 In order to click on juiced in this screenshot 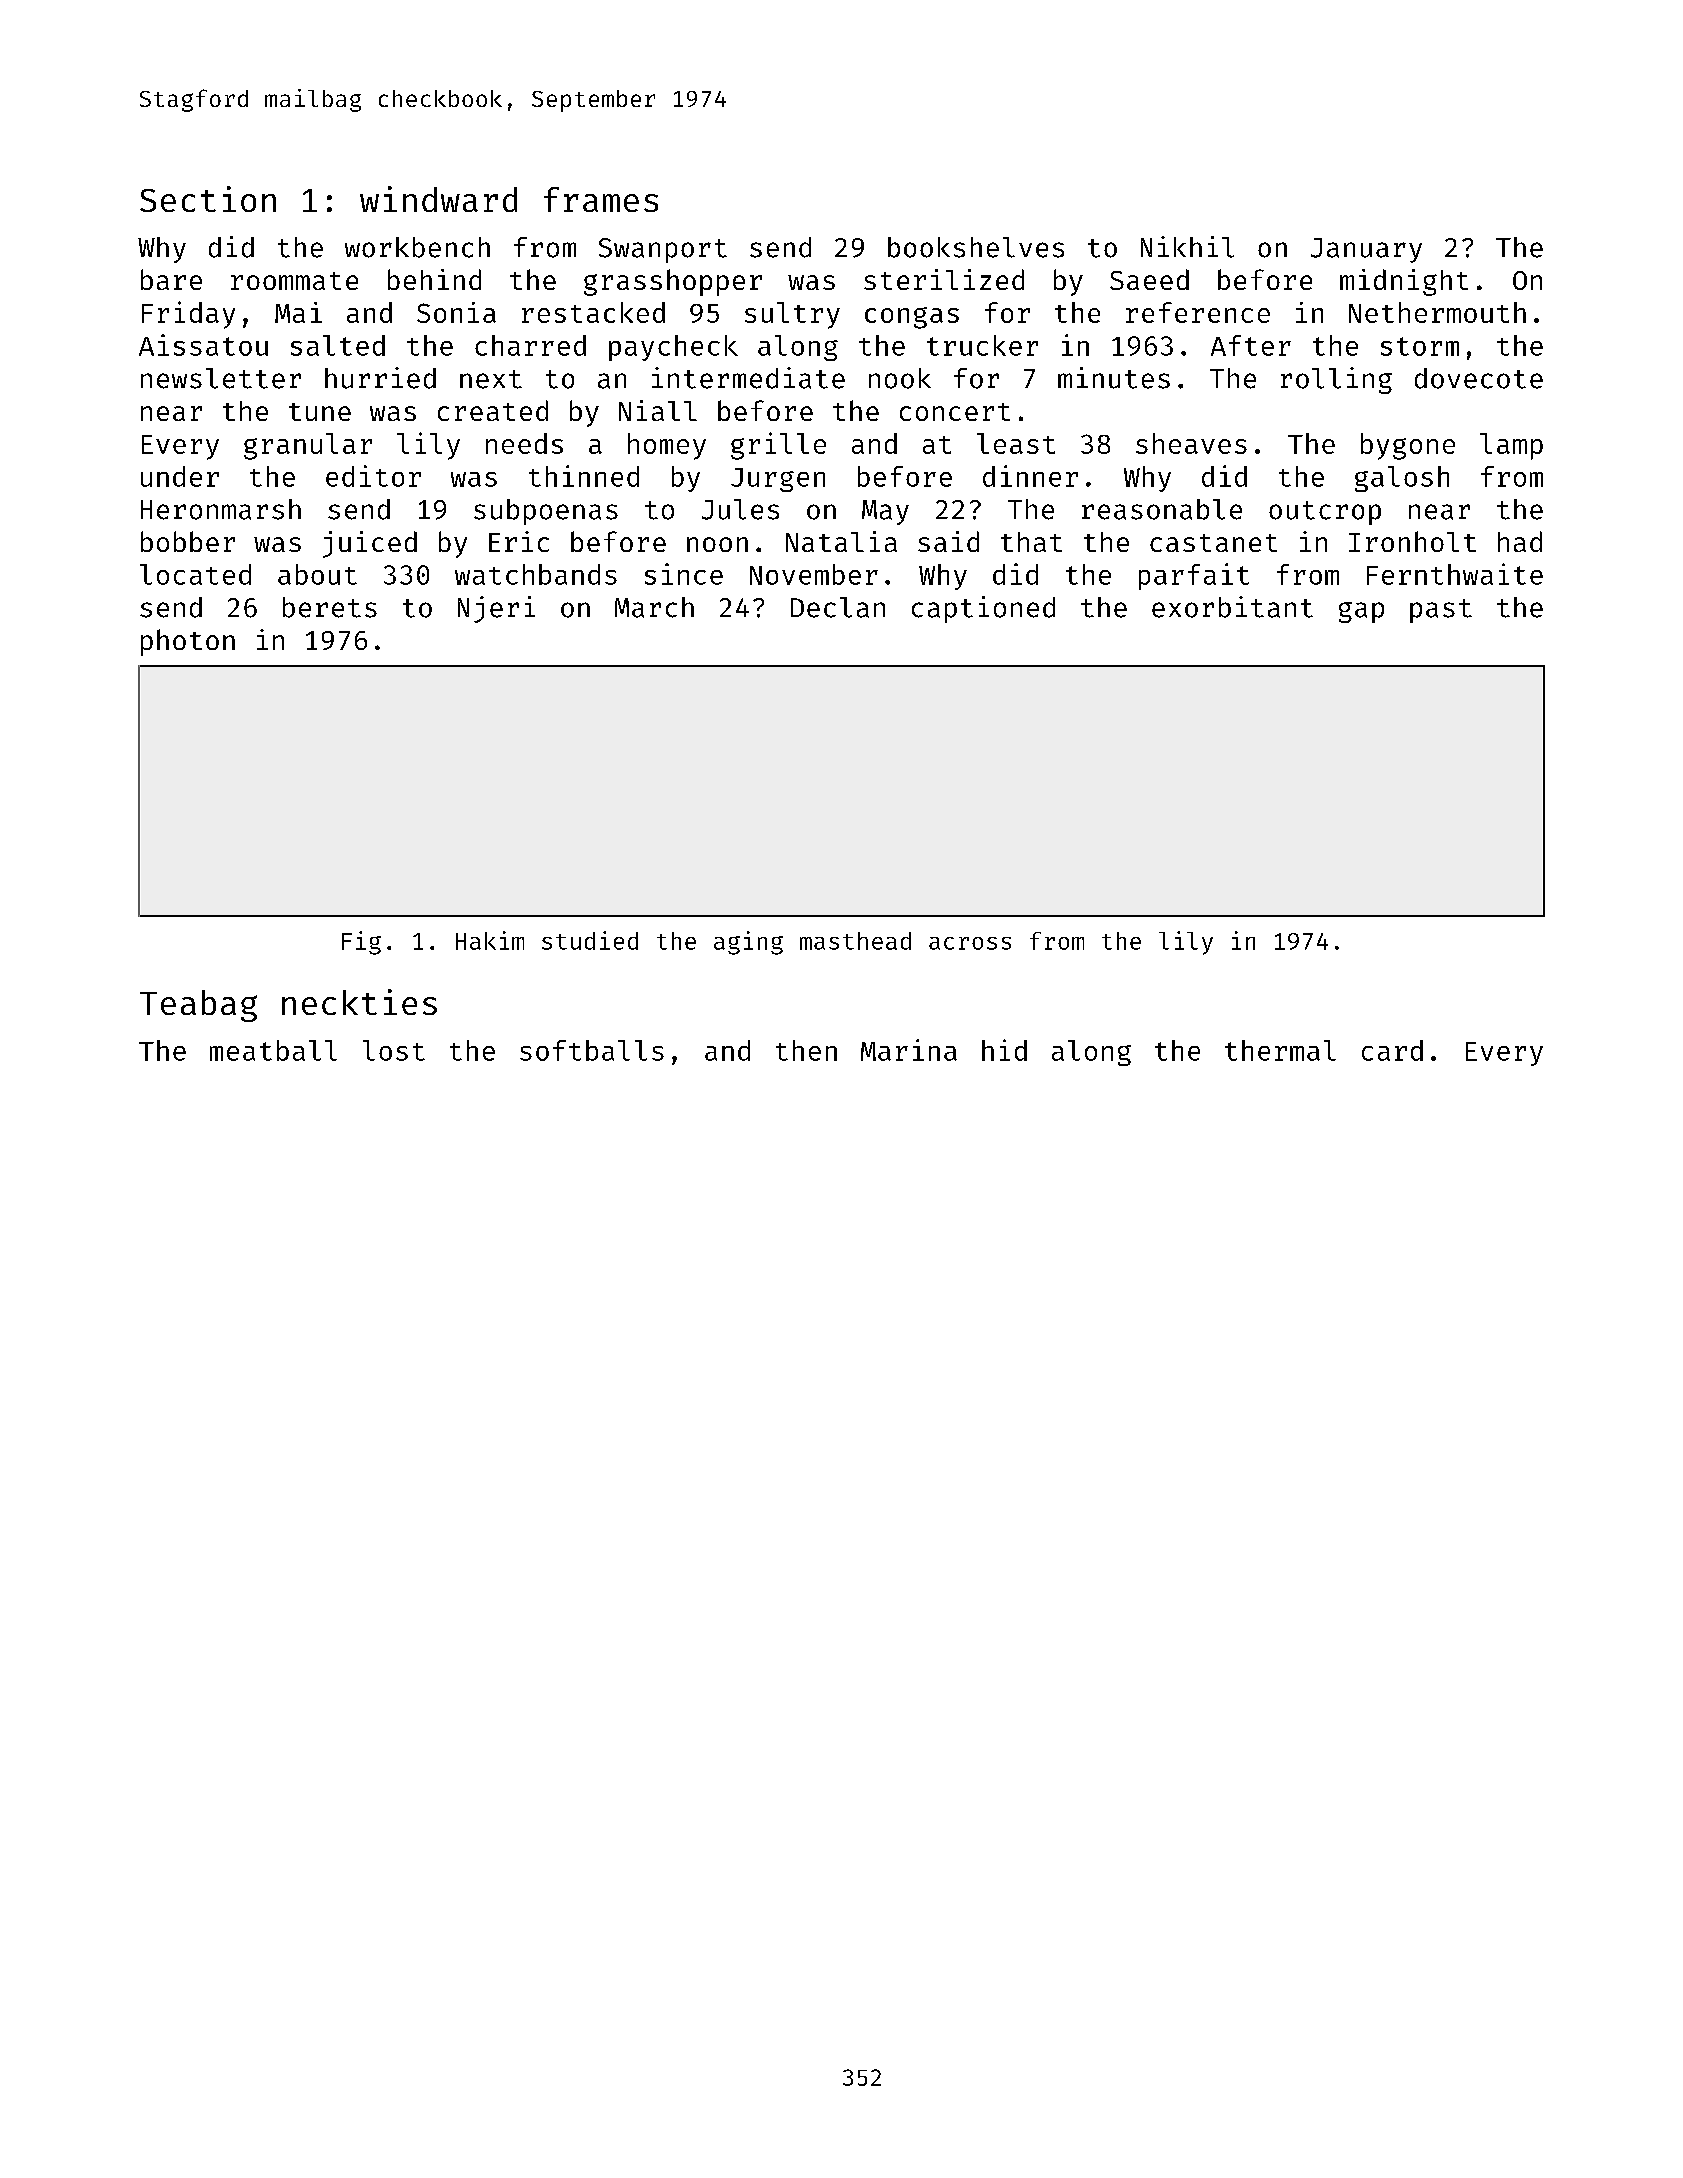, I will do `click(370, 544)`.
